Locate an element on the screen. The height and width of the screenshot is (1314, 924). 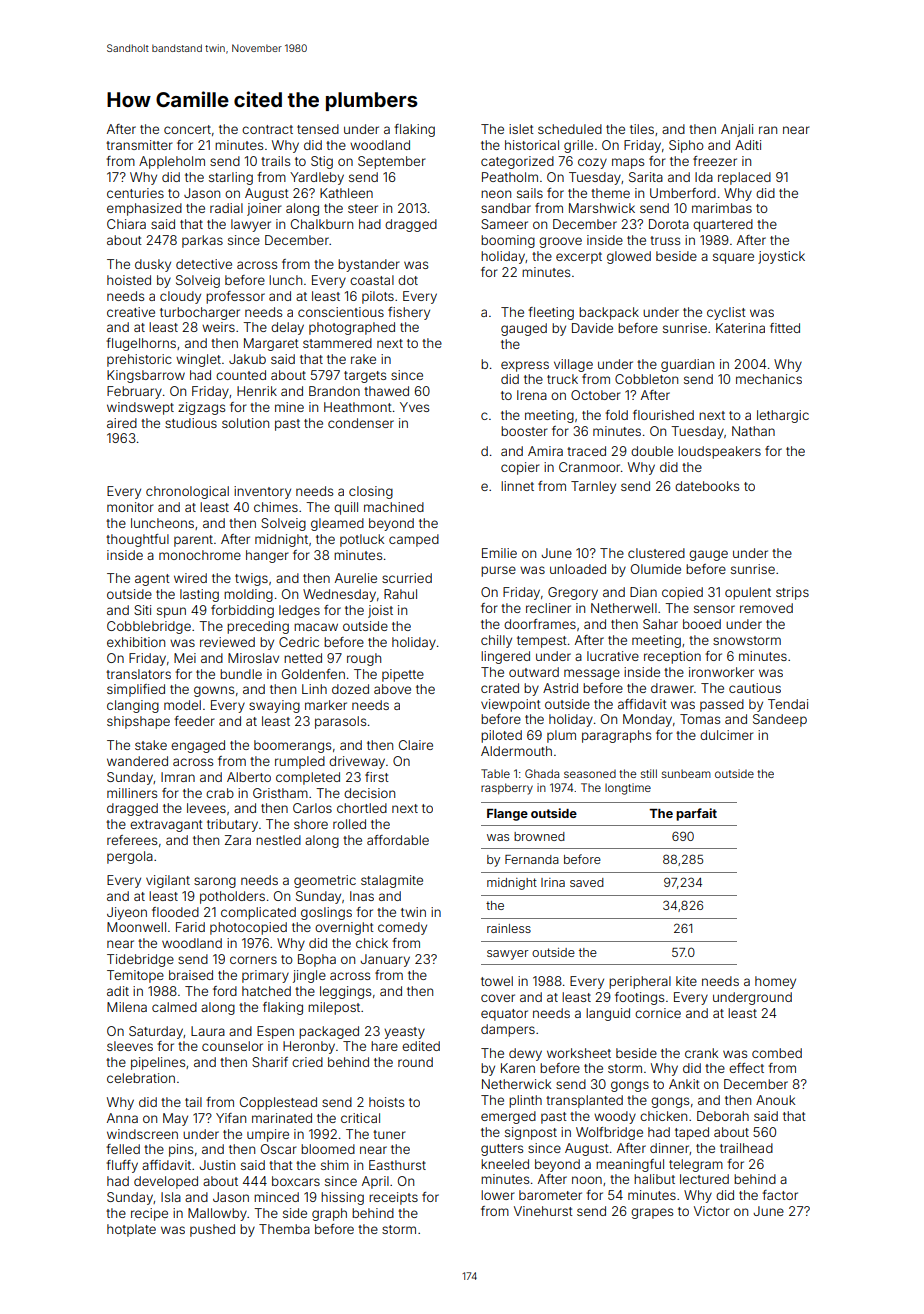
tiles is located at coordinates (642, 129).
